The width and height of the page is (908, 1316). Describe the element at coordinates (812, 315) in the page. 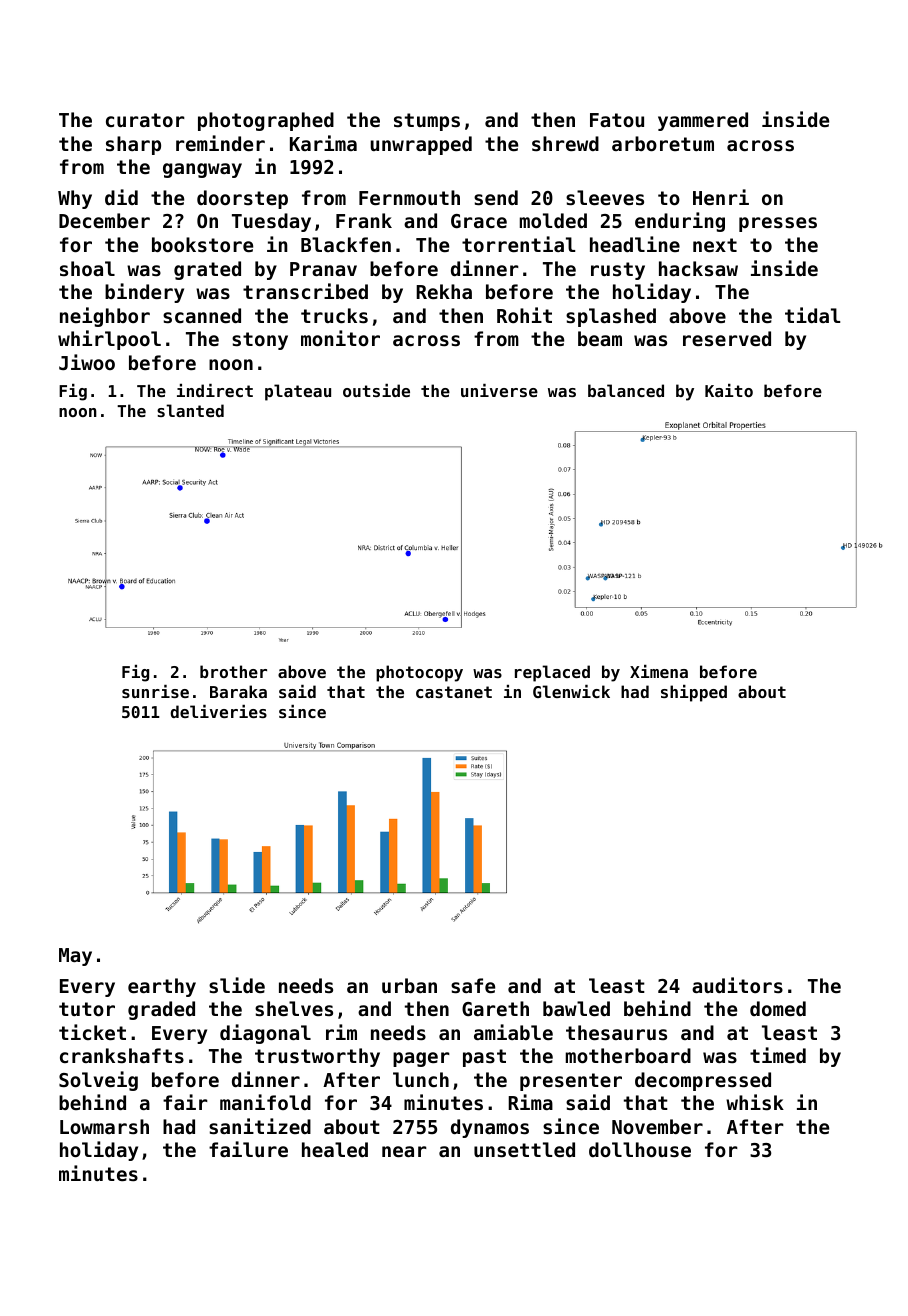

I see `tidal` at that location.
